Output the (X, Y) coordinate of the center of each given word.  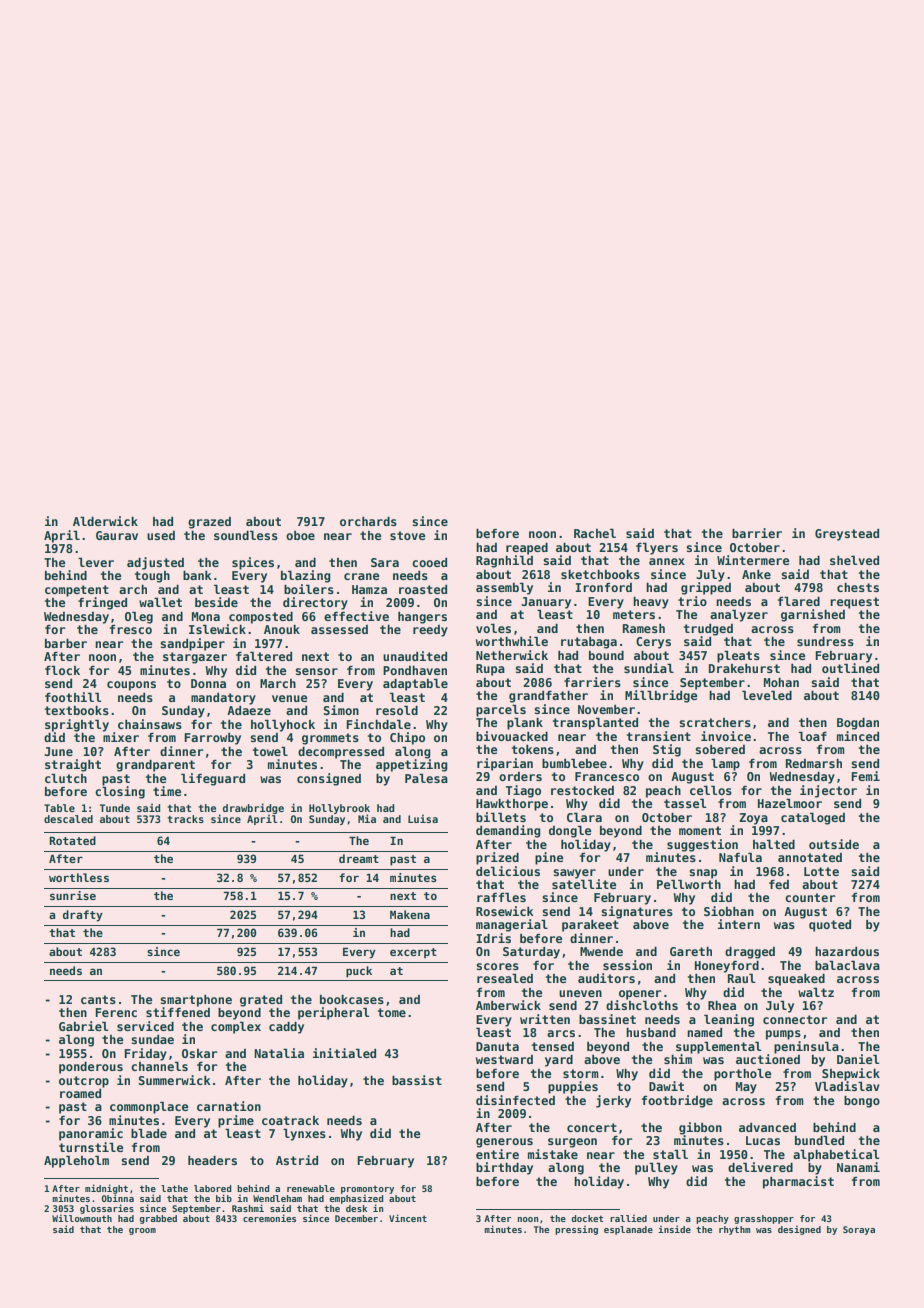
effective (356, 616)
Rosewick (504, 911)
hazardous (847, 951)
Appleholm (76, 1161)
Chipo (407, 738)
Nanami (858, 1167)
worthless (79, 877)
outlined (850, 668)
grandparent (155, 766)
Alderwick (105, 521)
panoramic (91, 1134)
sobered (720, 749)
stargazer (195, 658)
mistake (553, 1154)
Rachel (595, 533)
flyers (657, 548)
